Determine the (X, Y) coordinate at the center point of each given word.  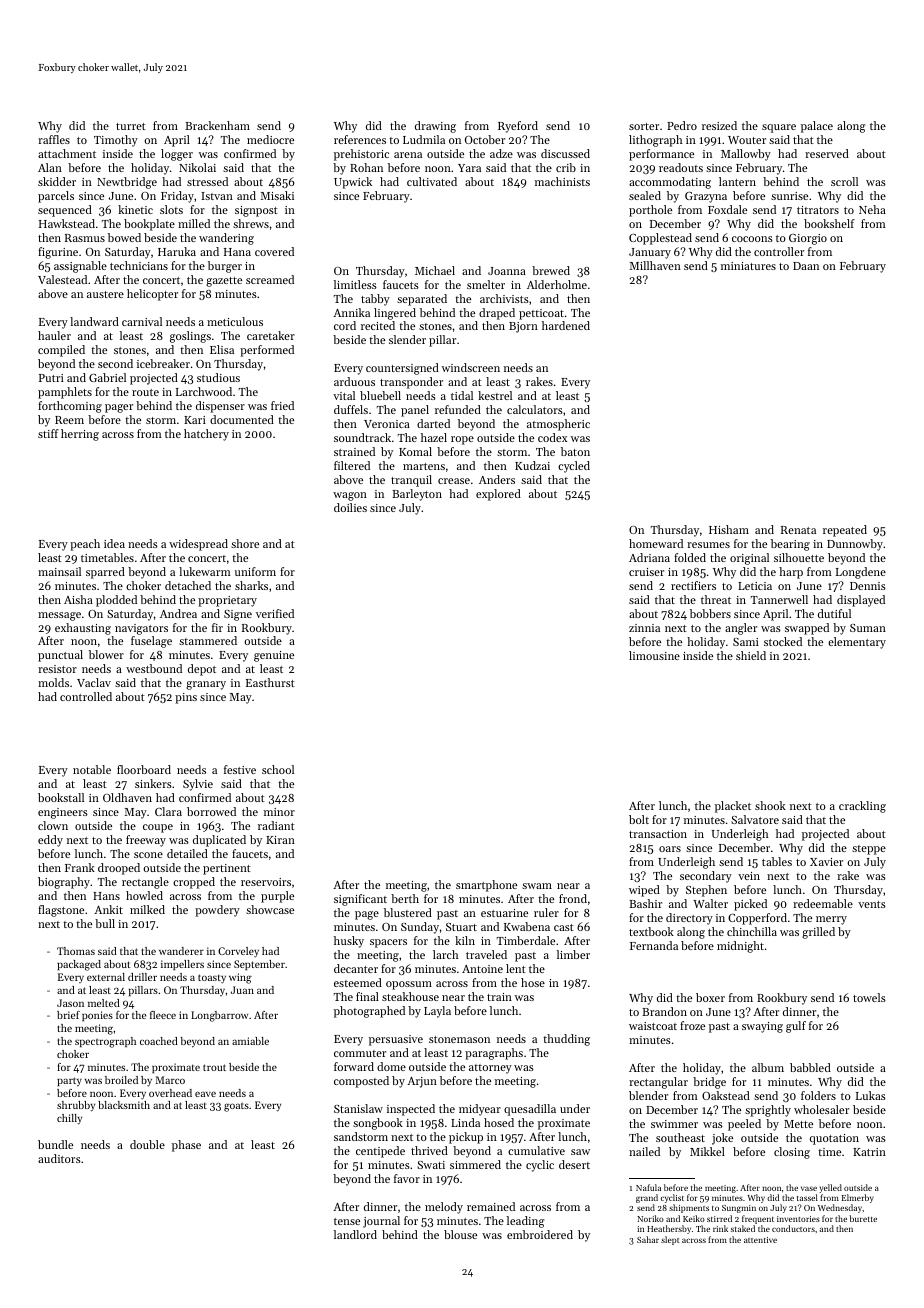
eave (205, 1094)
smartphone (486, 886)
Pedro (682, 125)
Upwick (353, 183)
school (278, 769)
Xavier (826, 862)
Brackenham (217, 125)
